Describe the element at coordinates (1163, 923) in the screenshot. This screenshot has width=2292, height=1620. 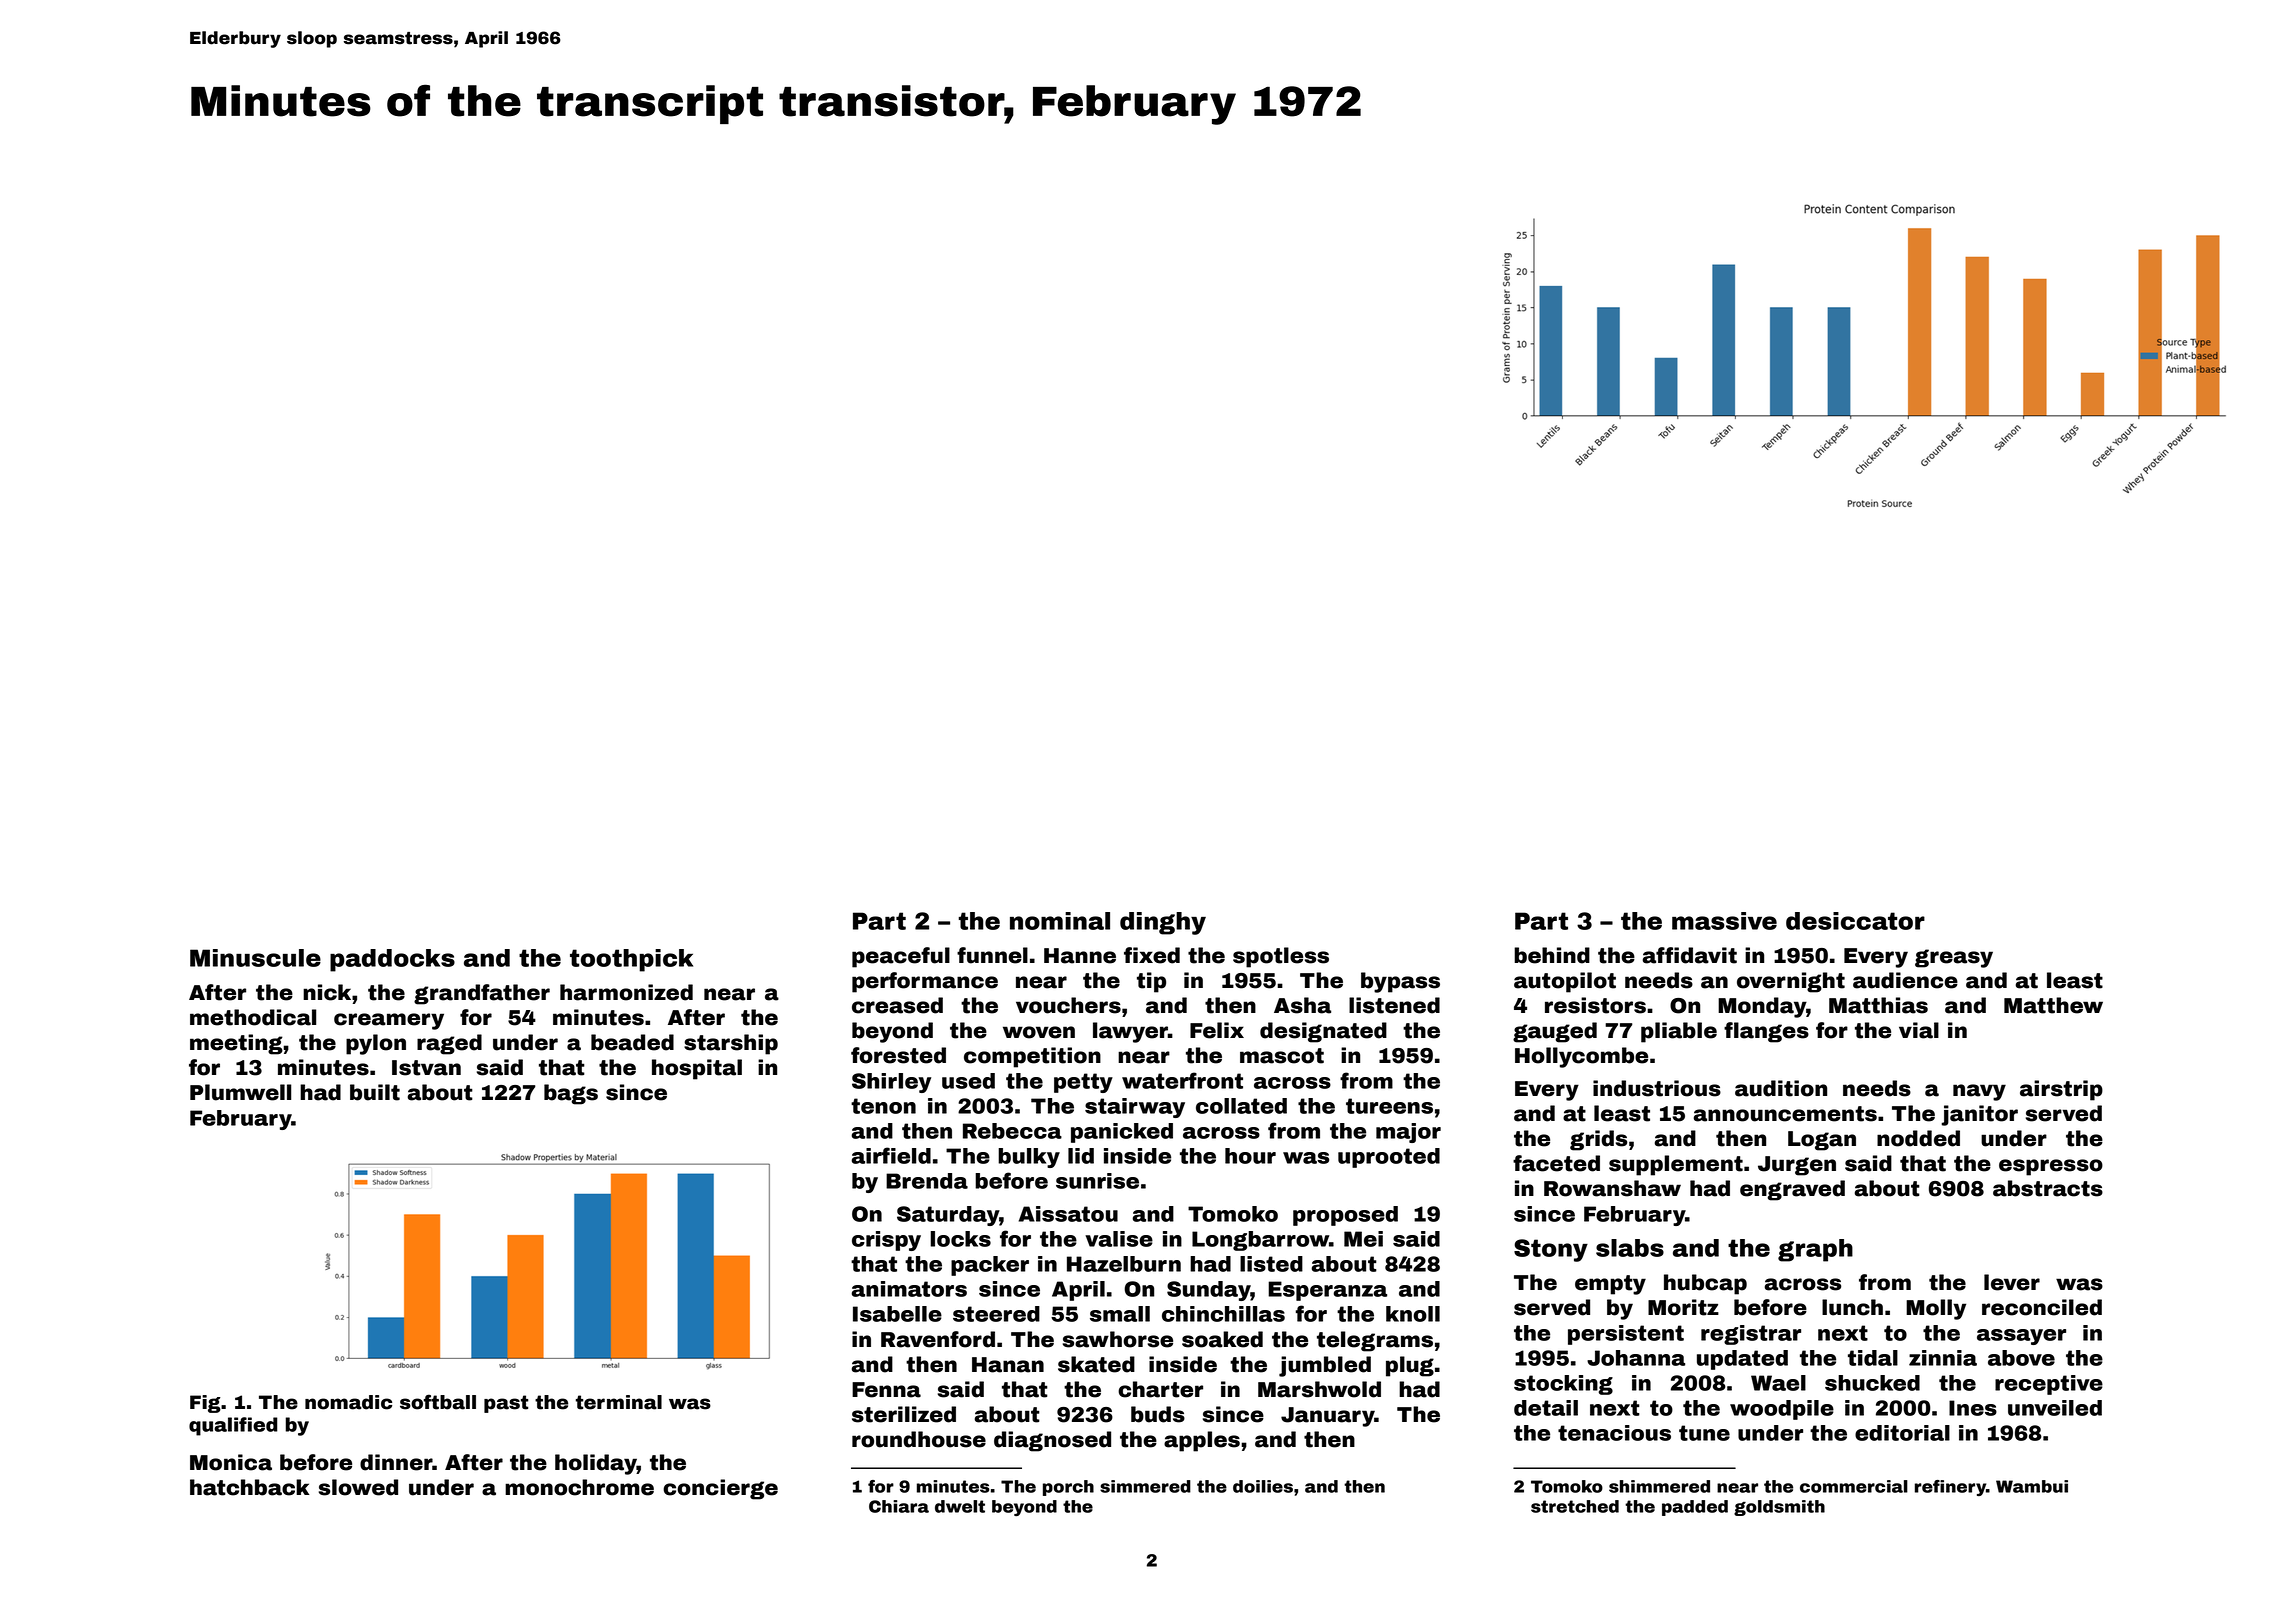
I see `dinghy` at that location.
